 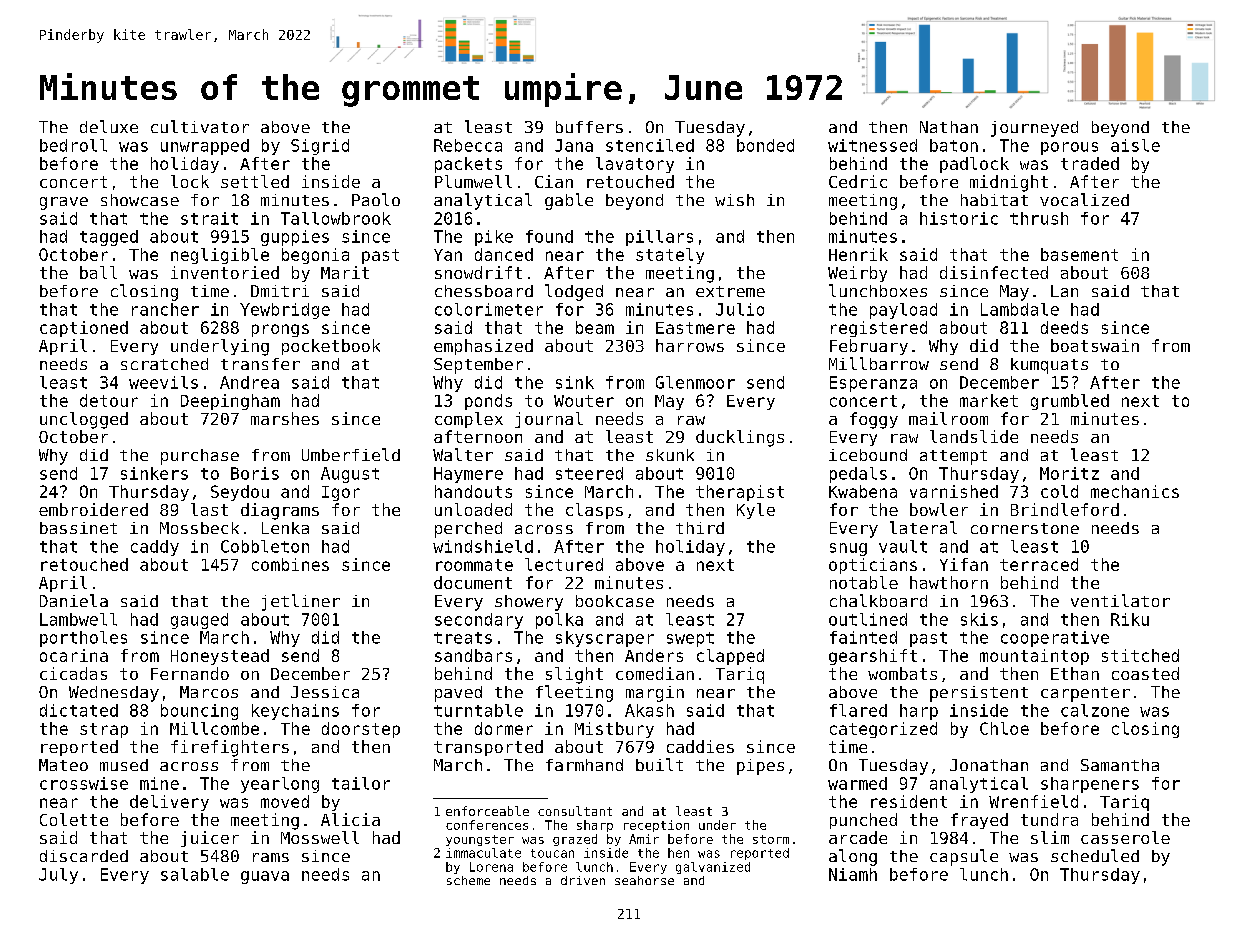 What do you see at coordinates (594, 511) in the image?
I see `clasps` at bounding box center [594, 511].
